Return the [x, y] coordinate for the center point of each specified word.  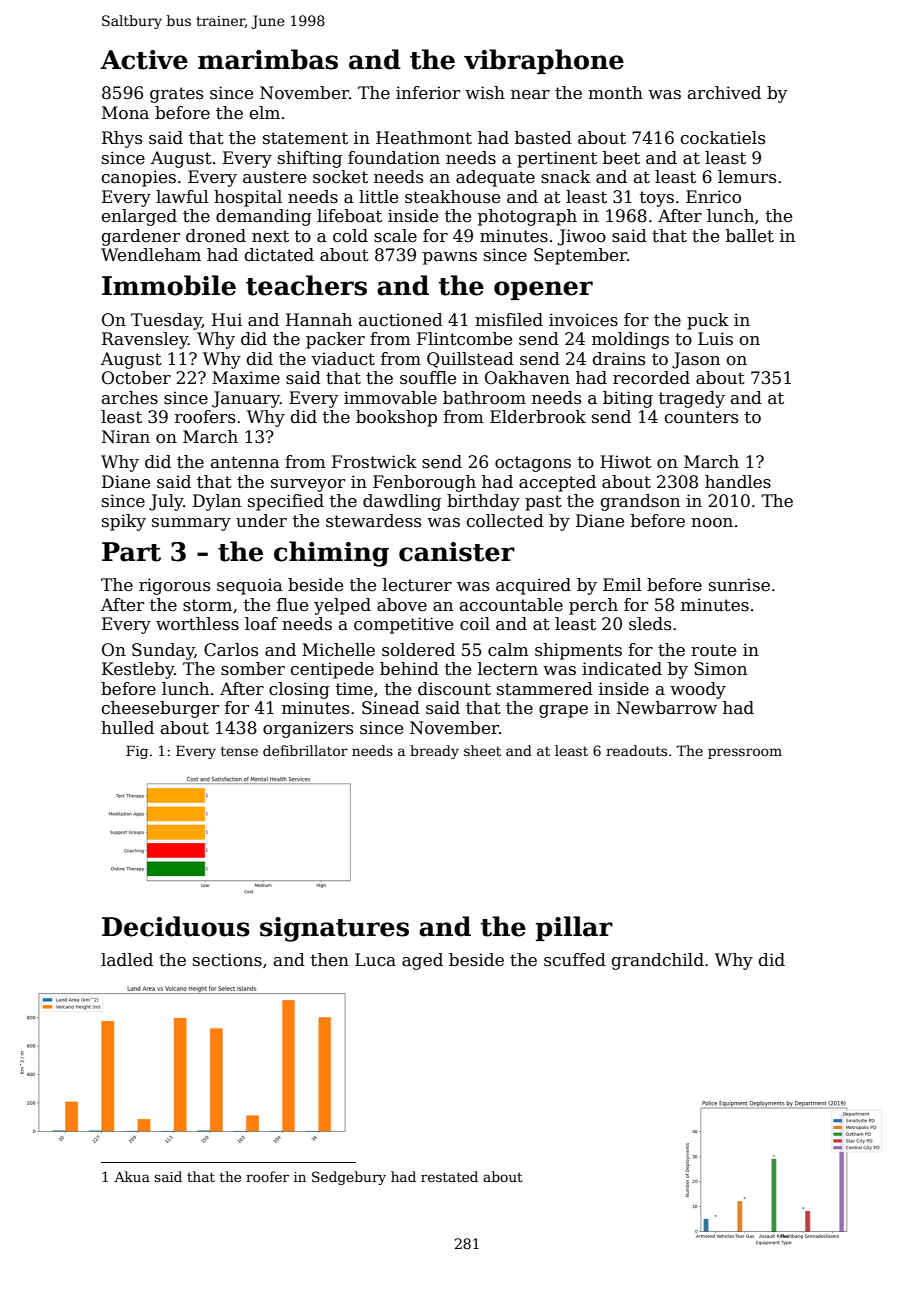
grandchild [658, 961]
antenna [245, 462]
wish [485, 93]
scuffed [575, 960]
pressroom [745, 753]
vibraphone [544, 61]
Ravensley [145, 340]
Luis [715, 339]
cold [350, 236]
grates [176, 95]
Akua [132, 1176]
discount [454, 689]
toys [657, 199]
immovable [390, 398]
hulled [127, 728]
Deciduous [176, 926]
